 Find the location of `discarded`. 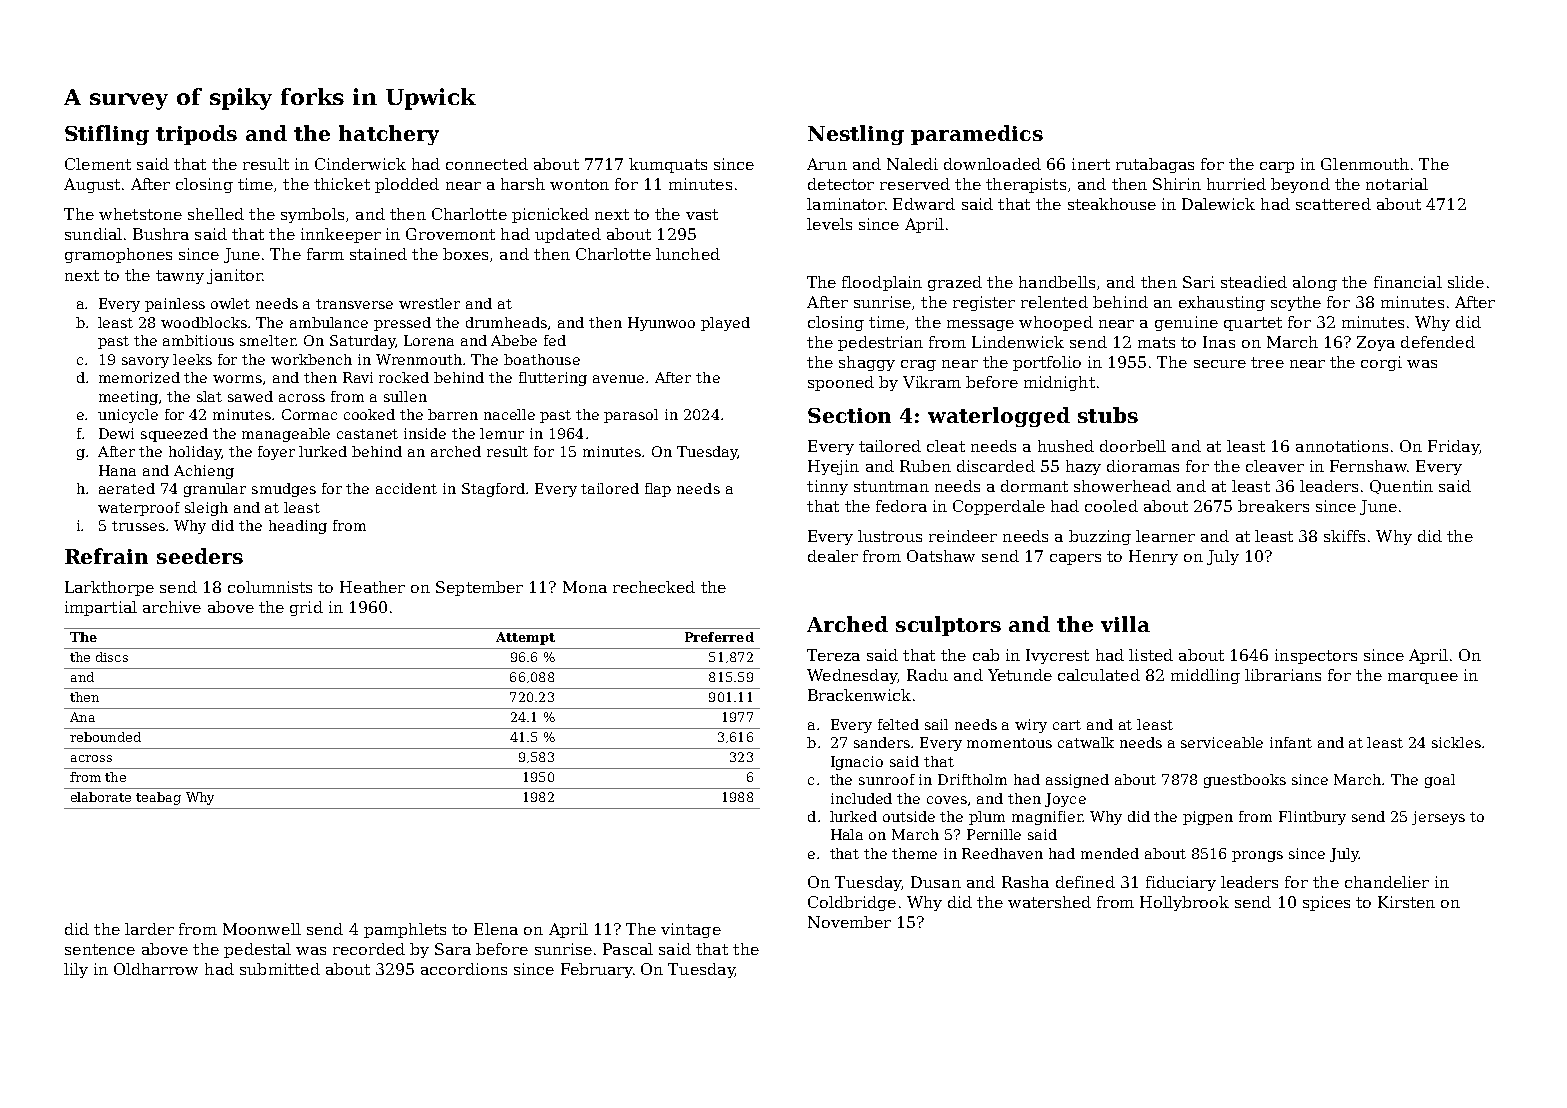

discarded is located at coordinates (996, 466).
